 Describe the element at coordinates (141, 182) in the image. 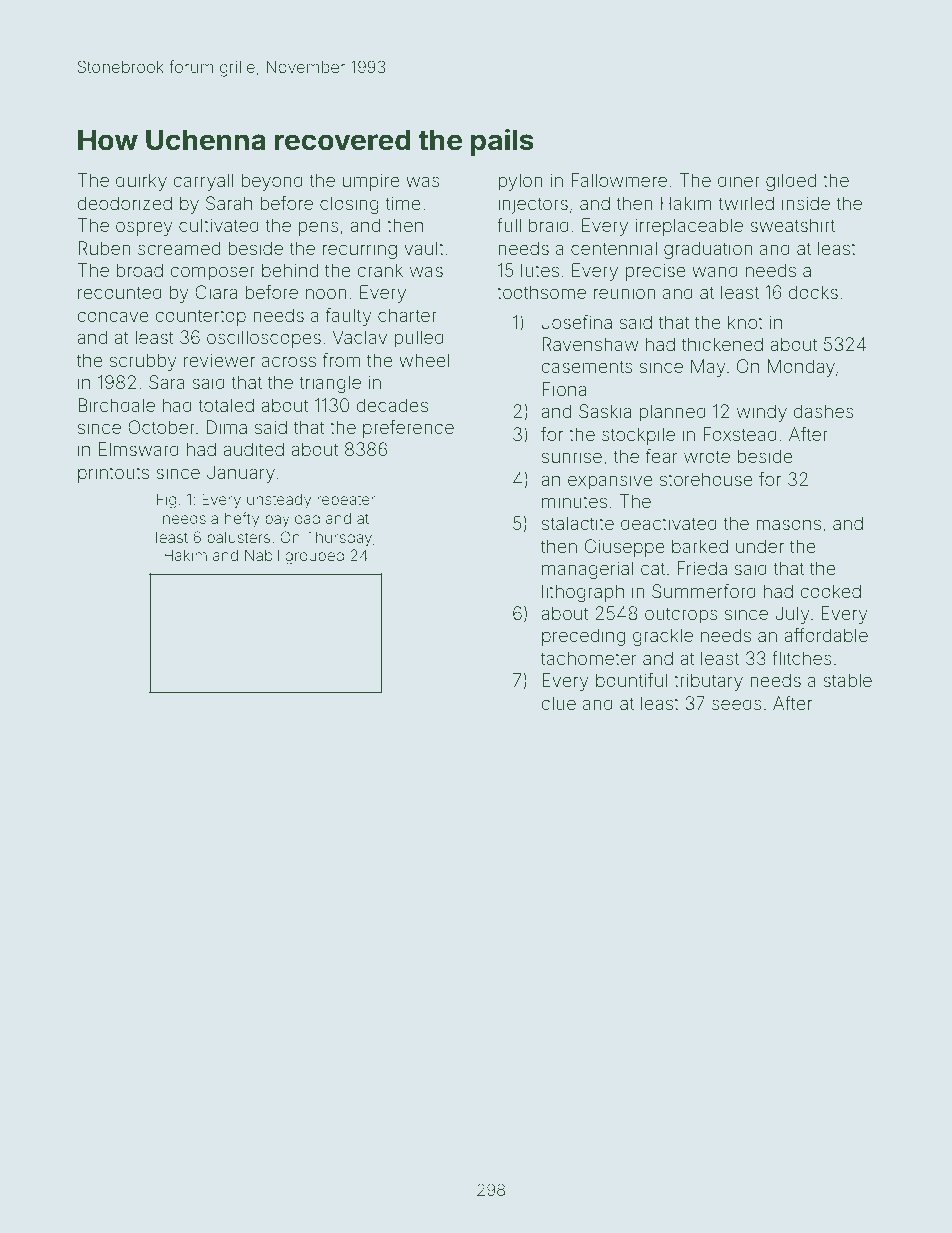

I see `quirky` at that location.
